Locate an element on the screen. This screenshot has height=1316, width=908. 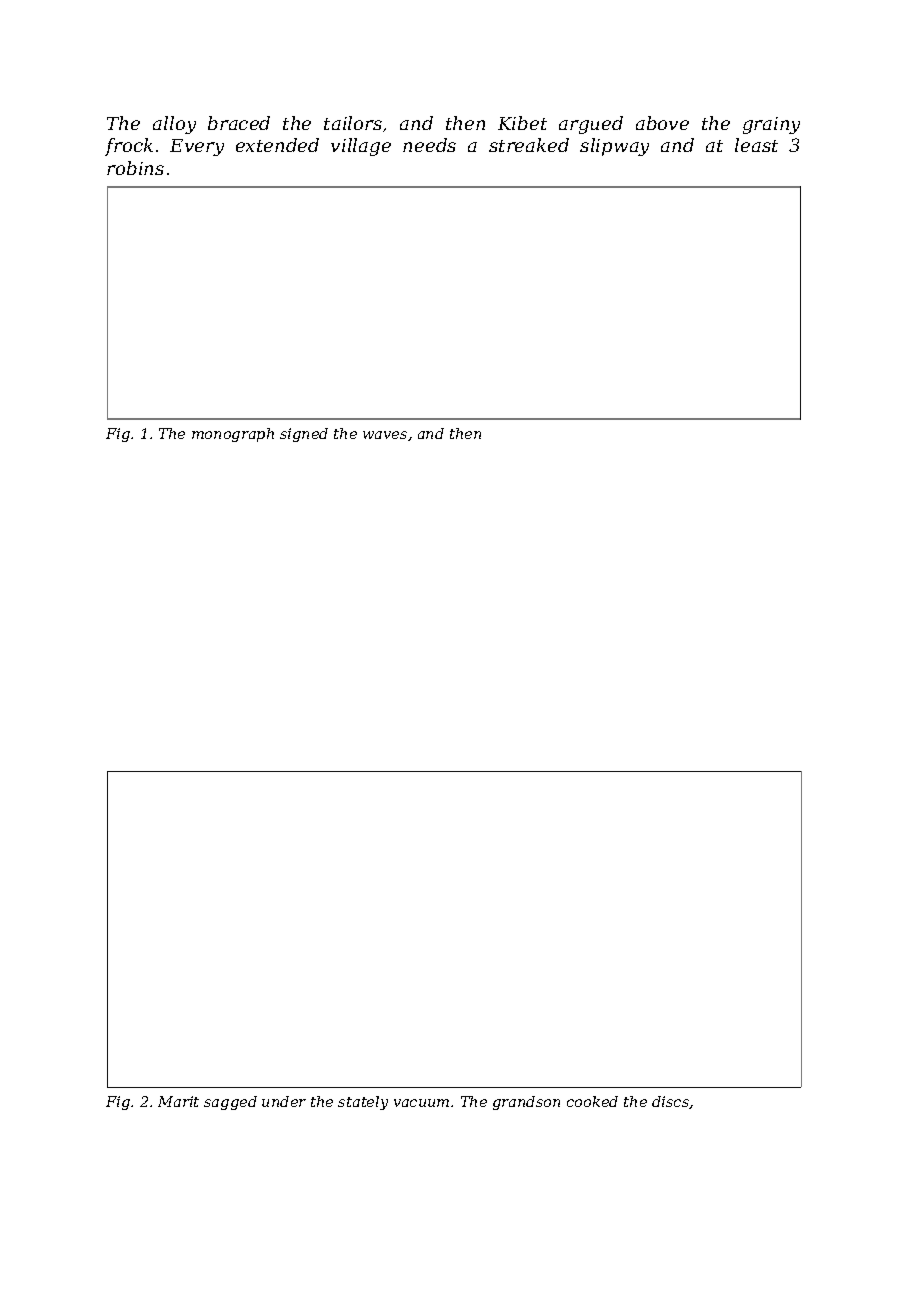
streaked is located at coordinates (529, 145).
